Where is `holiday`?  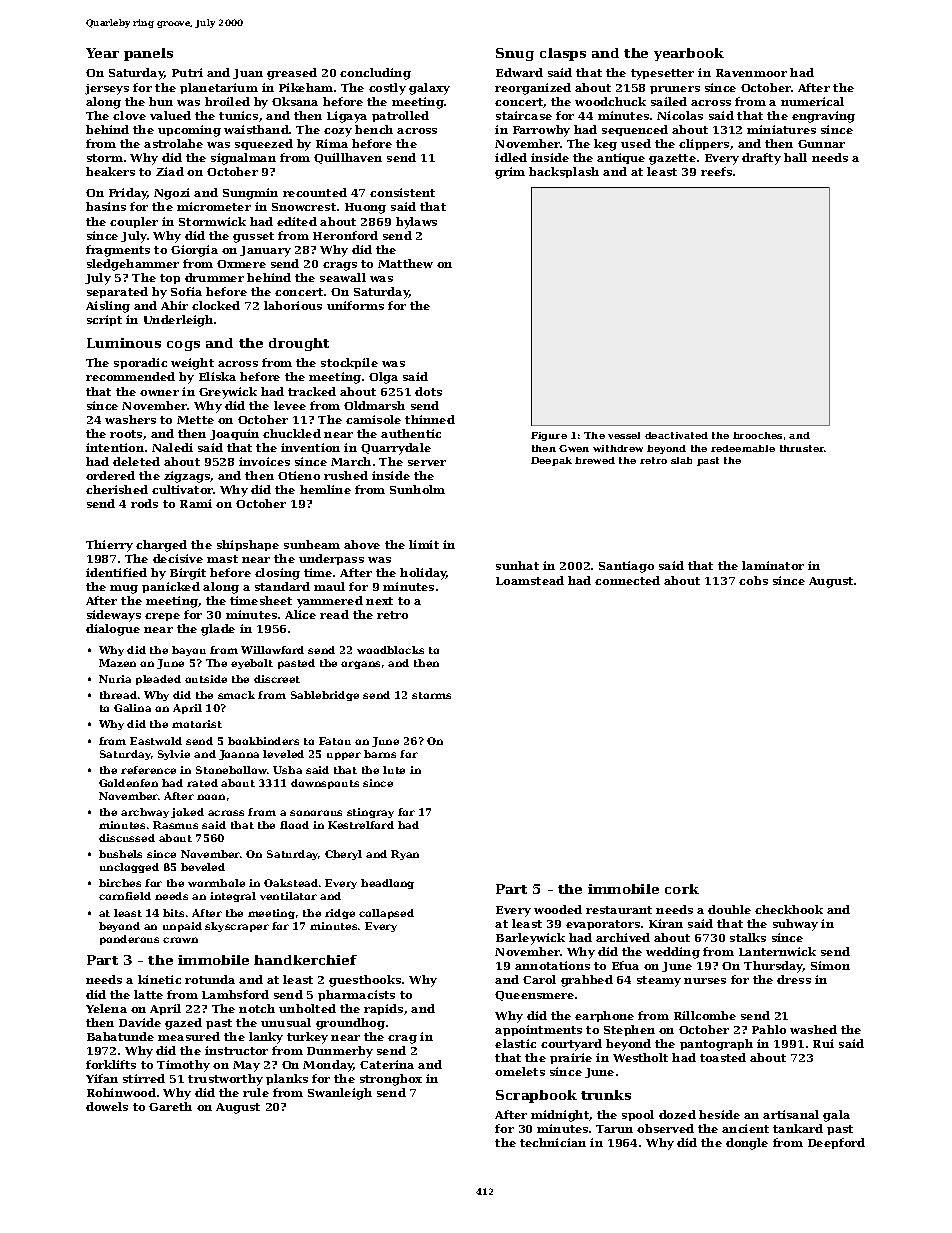
holiday is located at coordinates (423, 574).
